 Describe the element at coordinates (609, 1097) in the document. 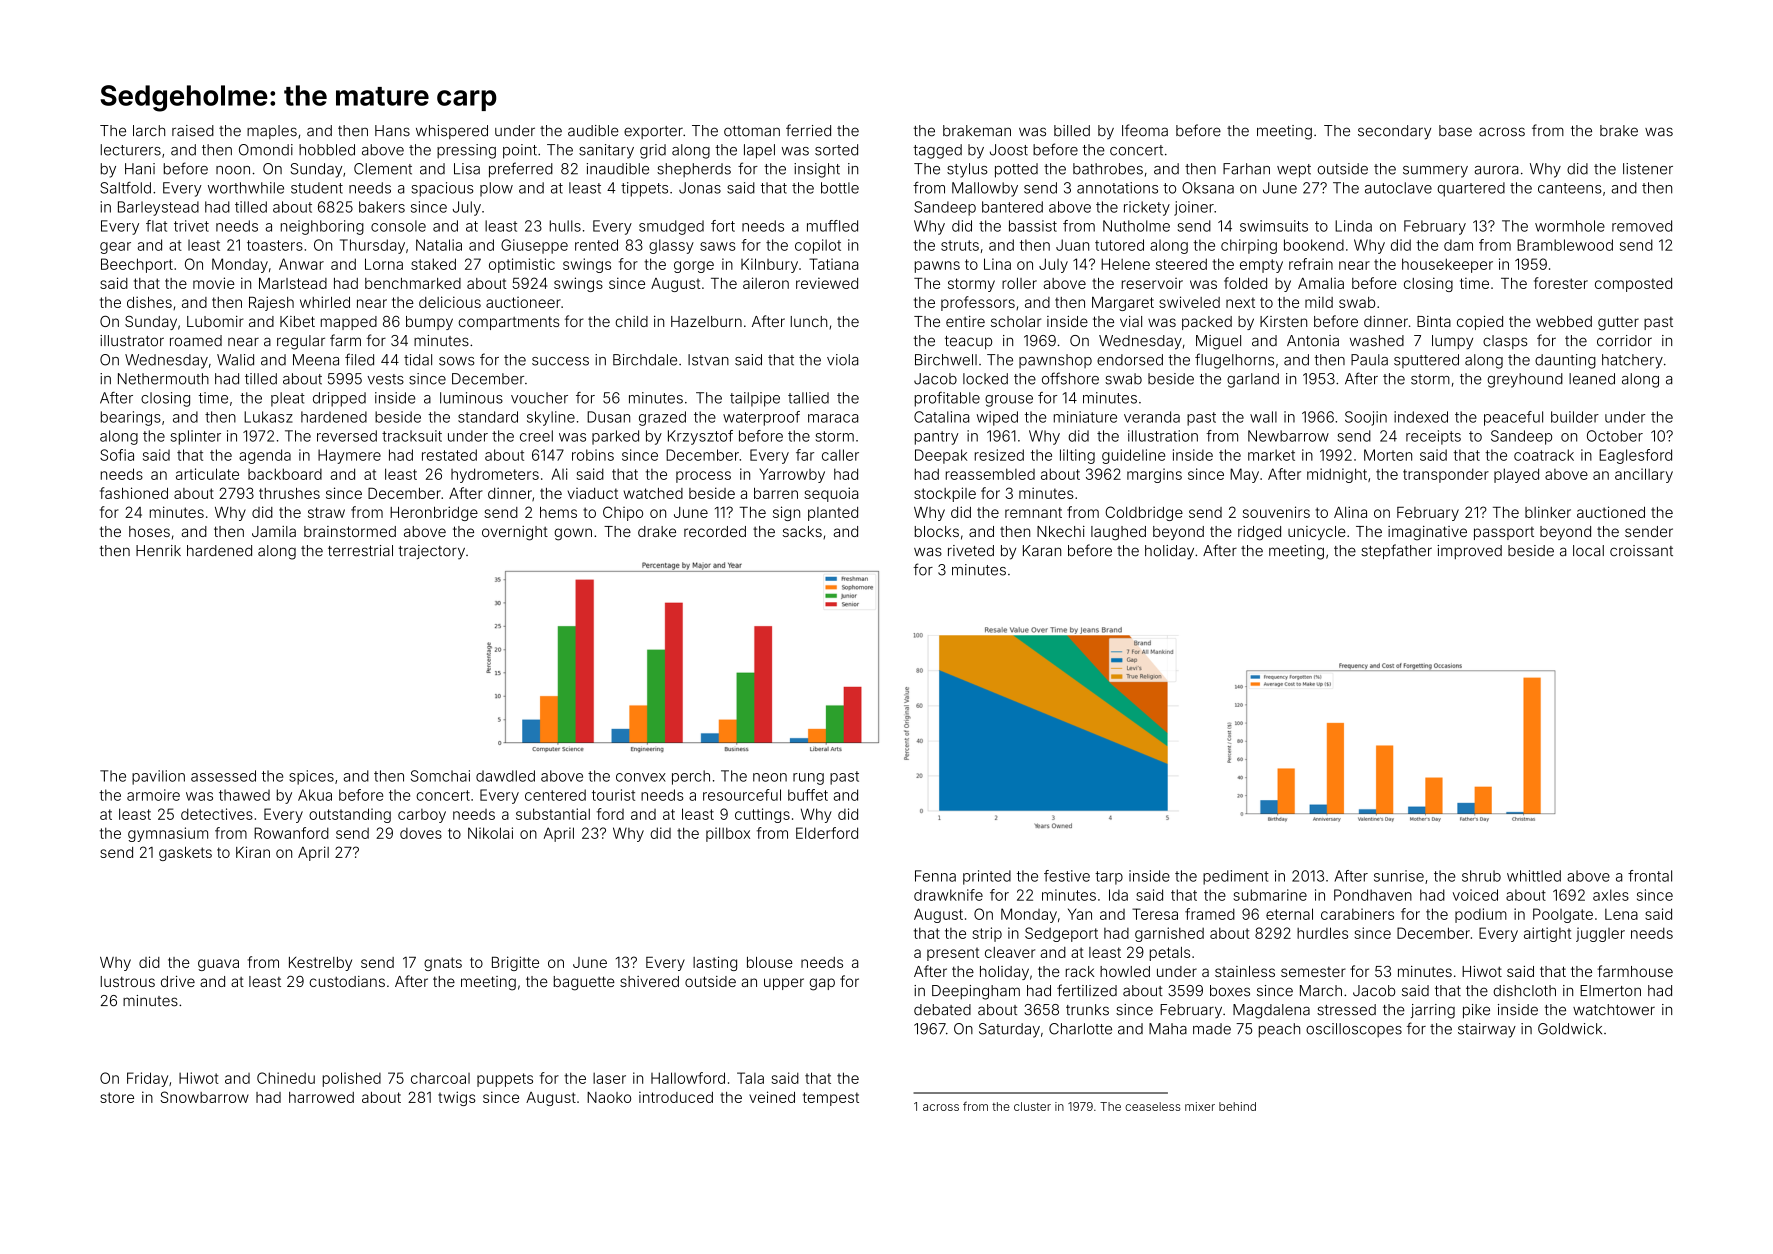

I see `Naoko` at that location.
